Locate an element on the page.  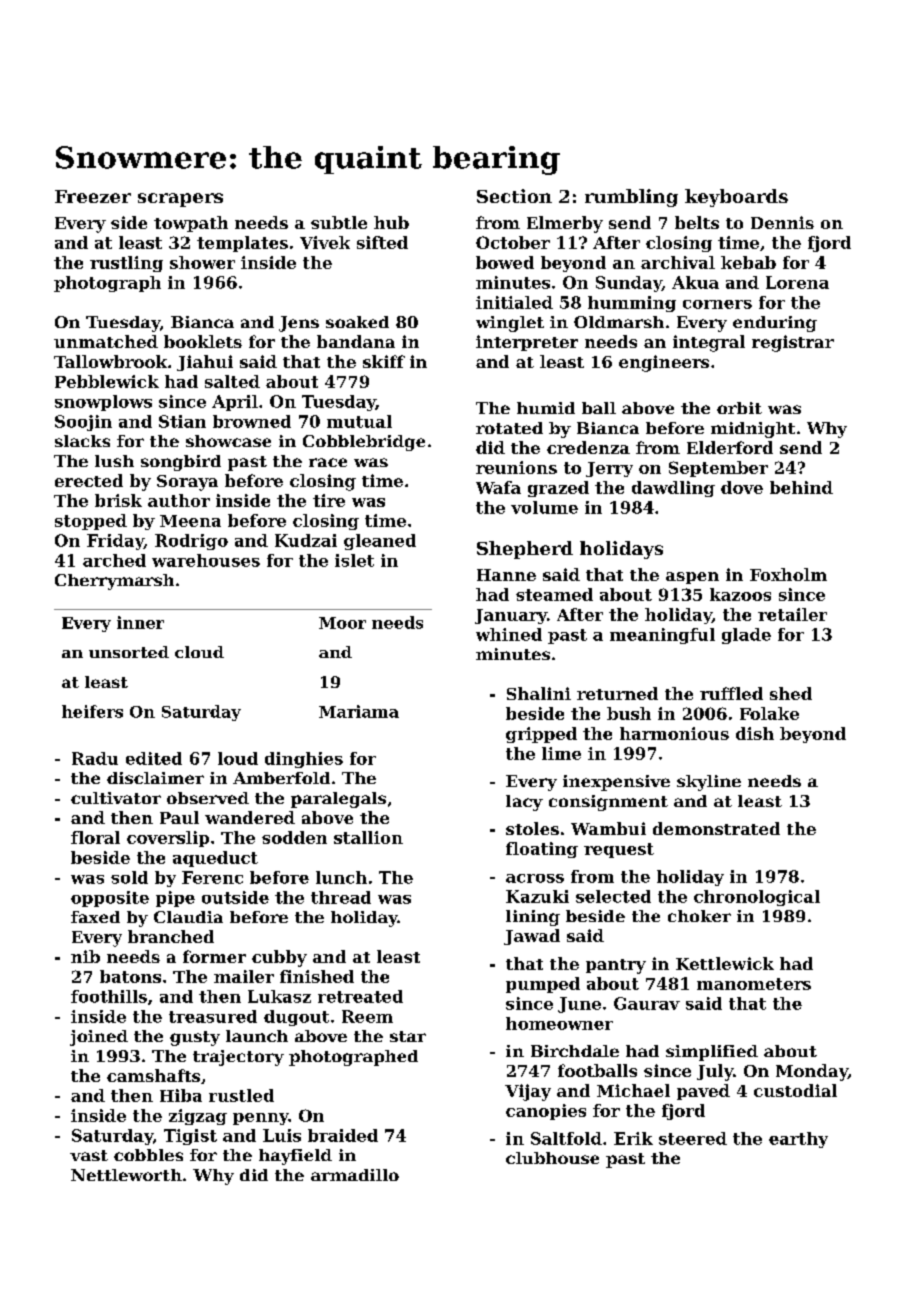
rustling is located at coordinates (126, 264).
